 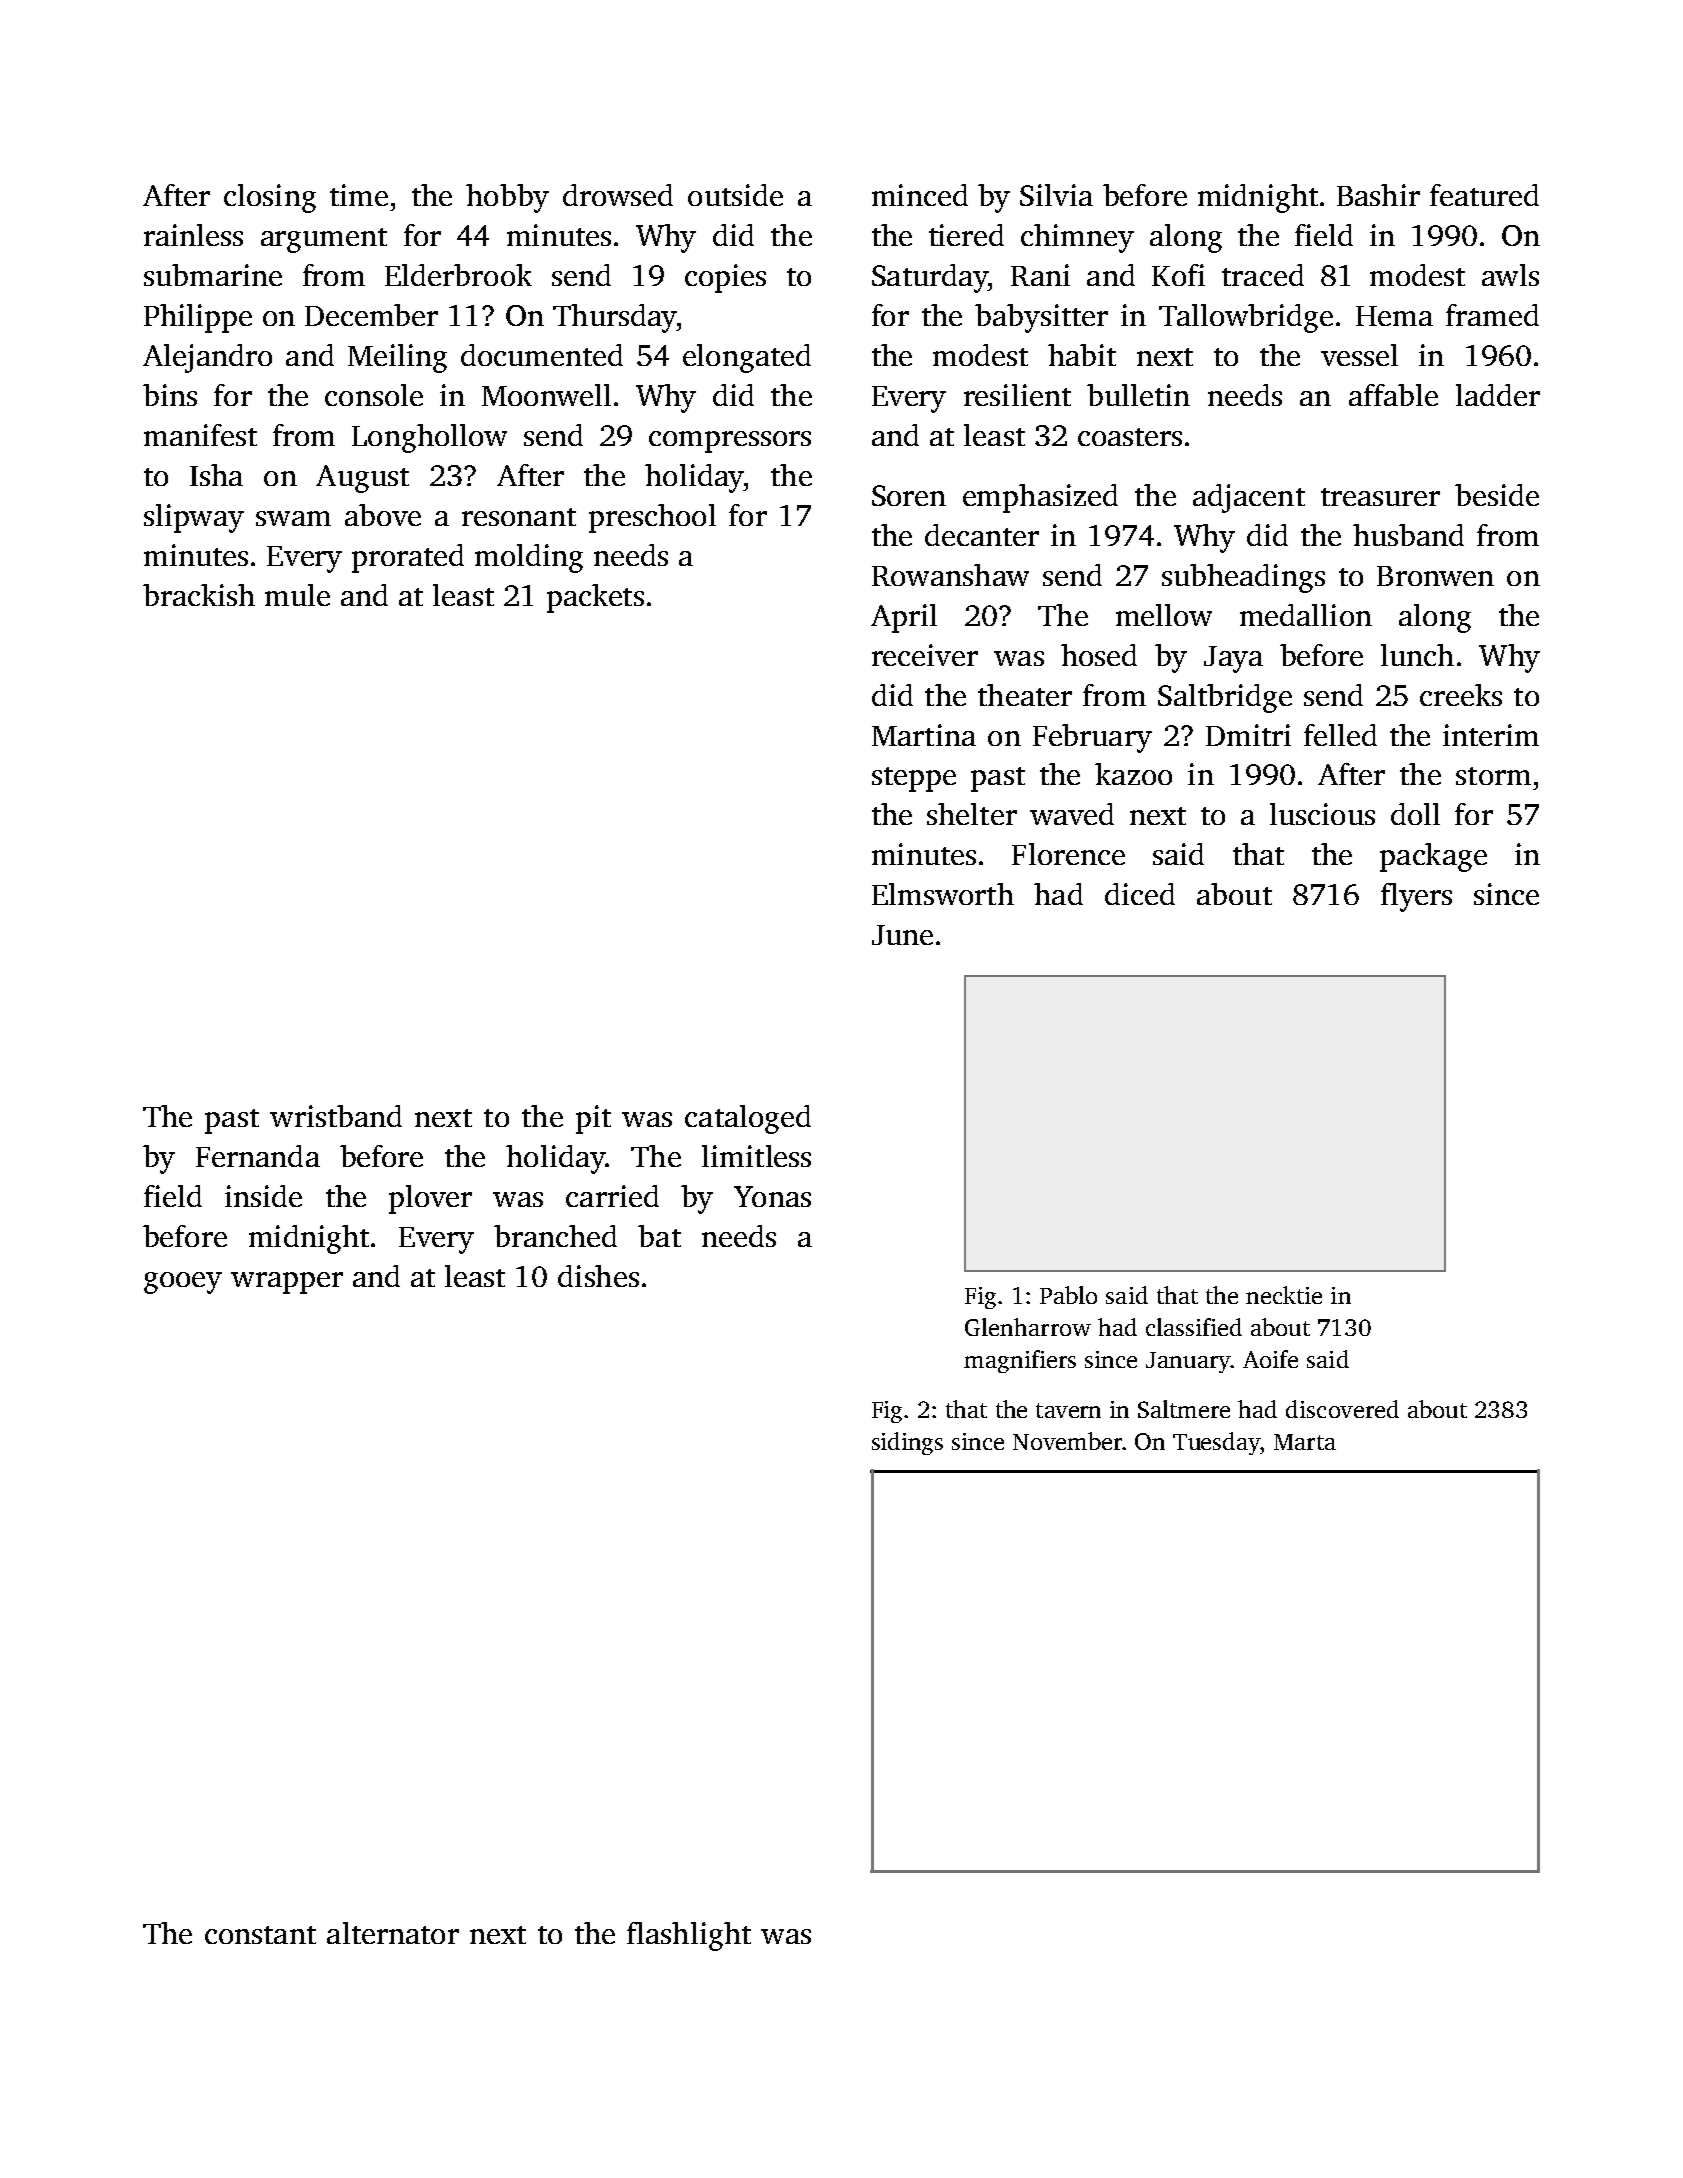 I want to click on minced, so click(x=920, y=195).
